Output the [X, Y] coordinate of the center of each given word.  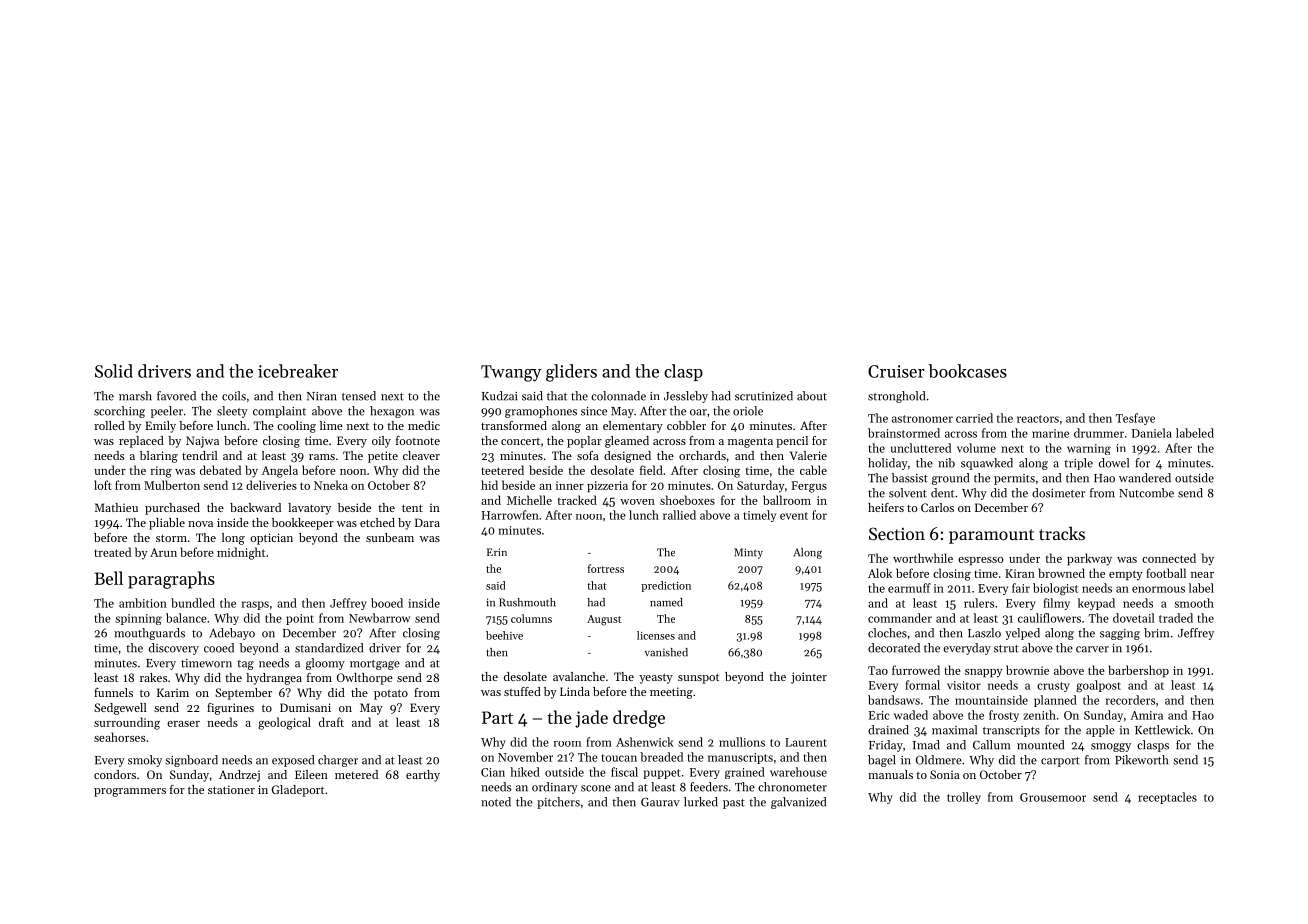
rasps [255, 605]
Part [497, 717]
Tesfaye [1135, 419]
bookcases [967, 371]
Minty [748, 553]
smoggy [1111, 747]
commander [900, 618]
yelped [1022, 634]
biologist [1055, 589]
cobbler [686, 425]
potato [391, 694]
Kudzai [499, 396]
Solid [114, 371]
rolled [109, 425]
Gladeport [298, 791]
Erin [497, 552]
